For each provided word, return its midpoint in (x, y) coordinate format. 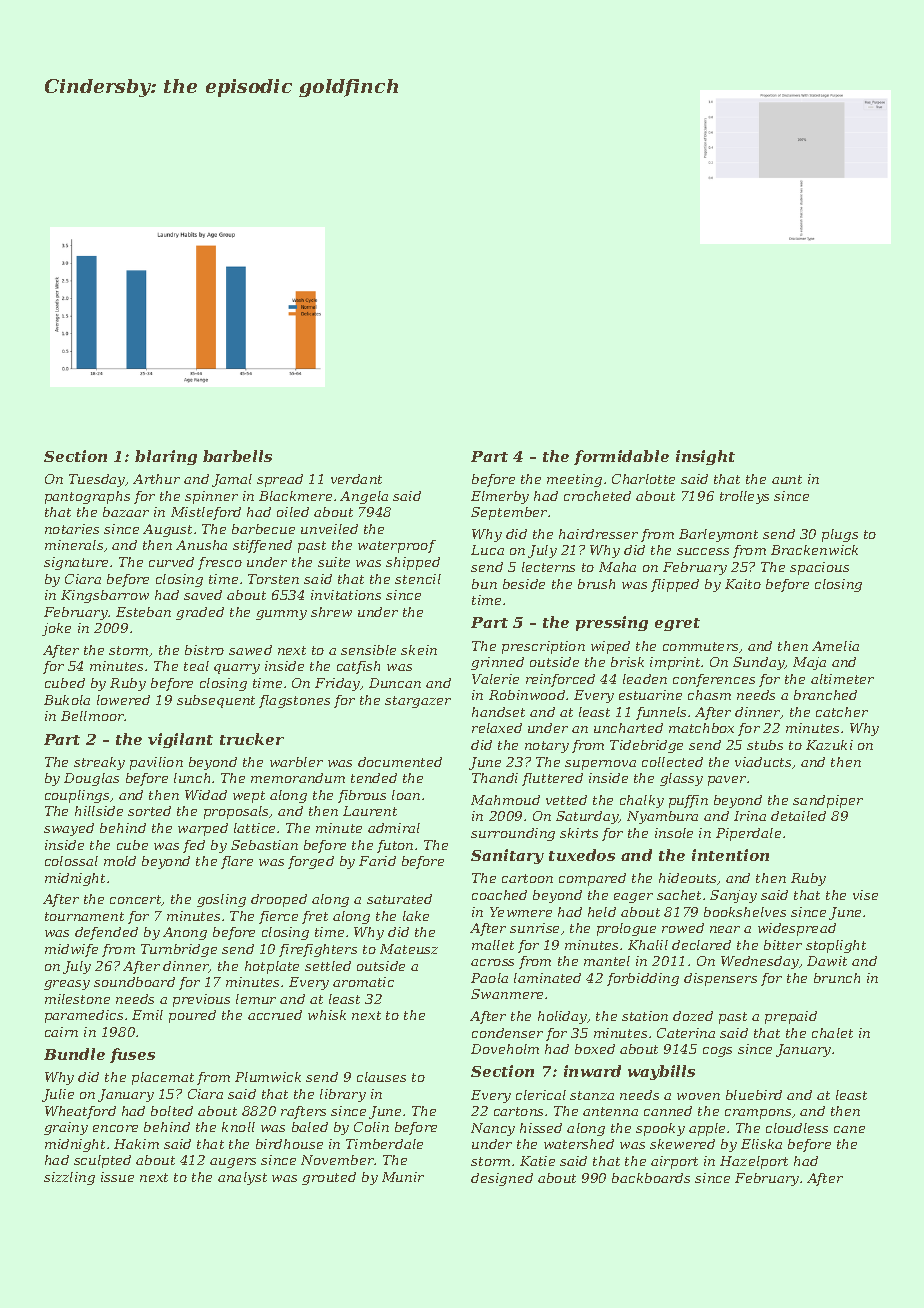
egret (677, 624)
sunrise (534, 928)
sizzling (69, 1178)
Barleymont (718, 535)
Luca (487, 550)
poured (192, 1016)
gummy (281, 615)
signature (76, 563)
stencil (418, 579)
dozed (693, 1016)
